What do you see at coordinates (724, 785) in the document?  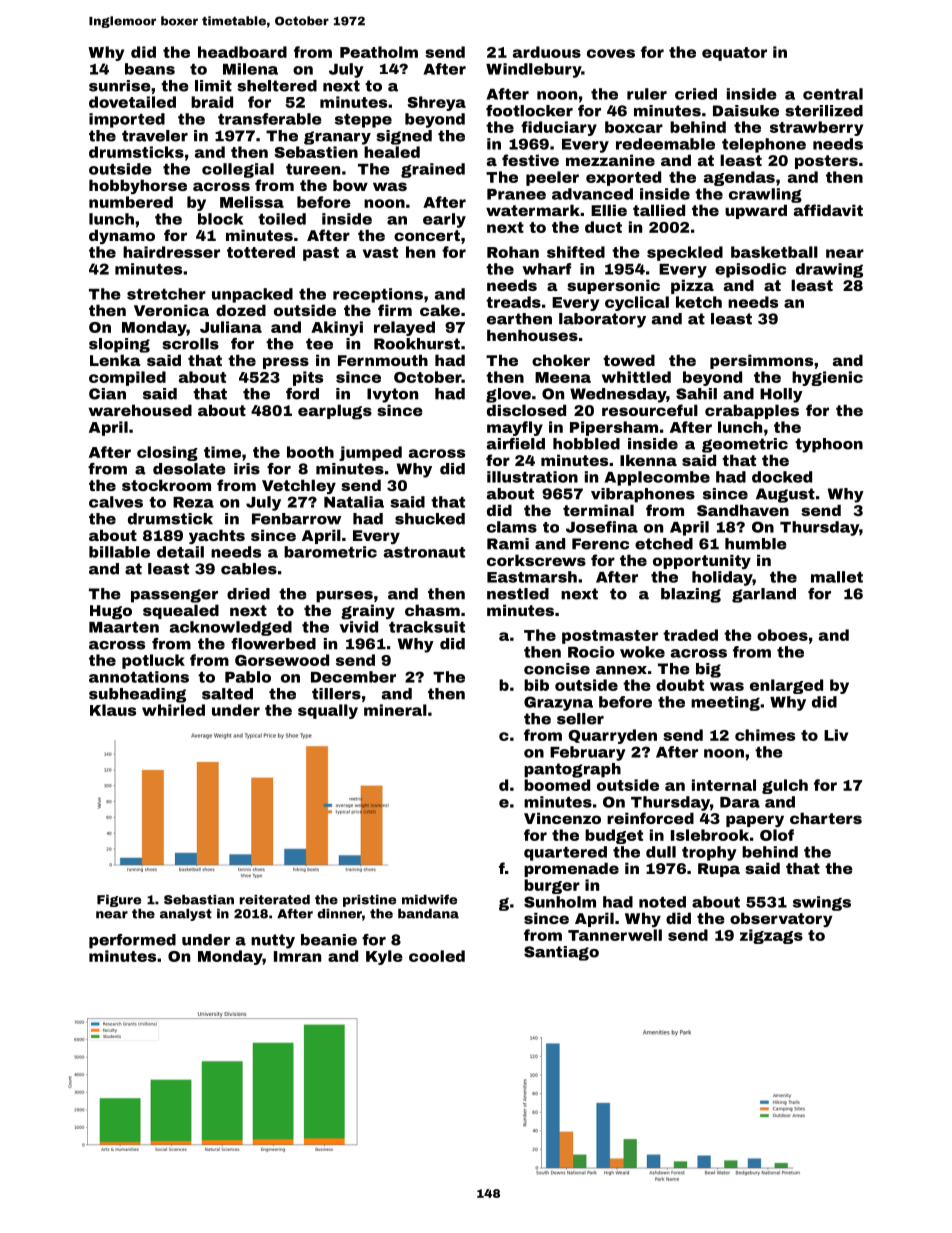 I see `internal` at bounding box center [724, 785].
